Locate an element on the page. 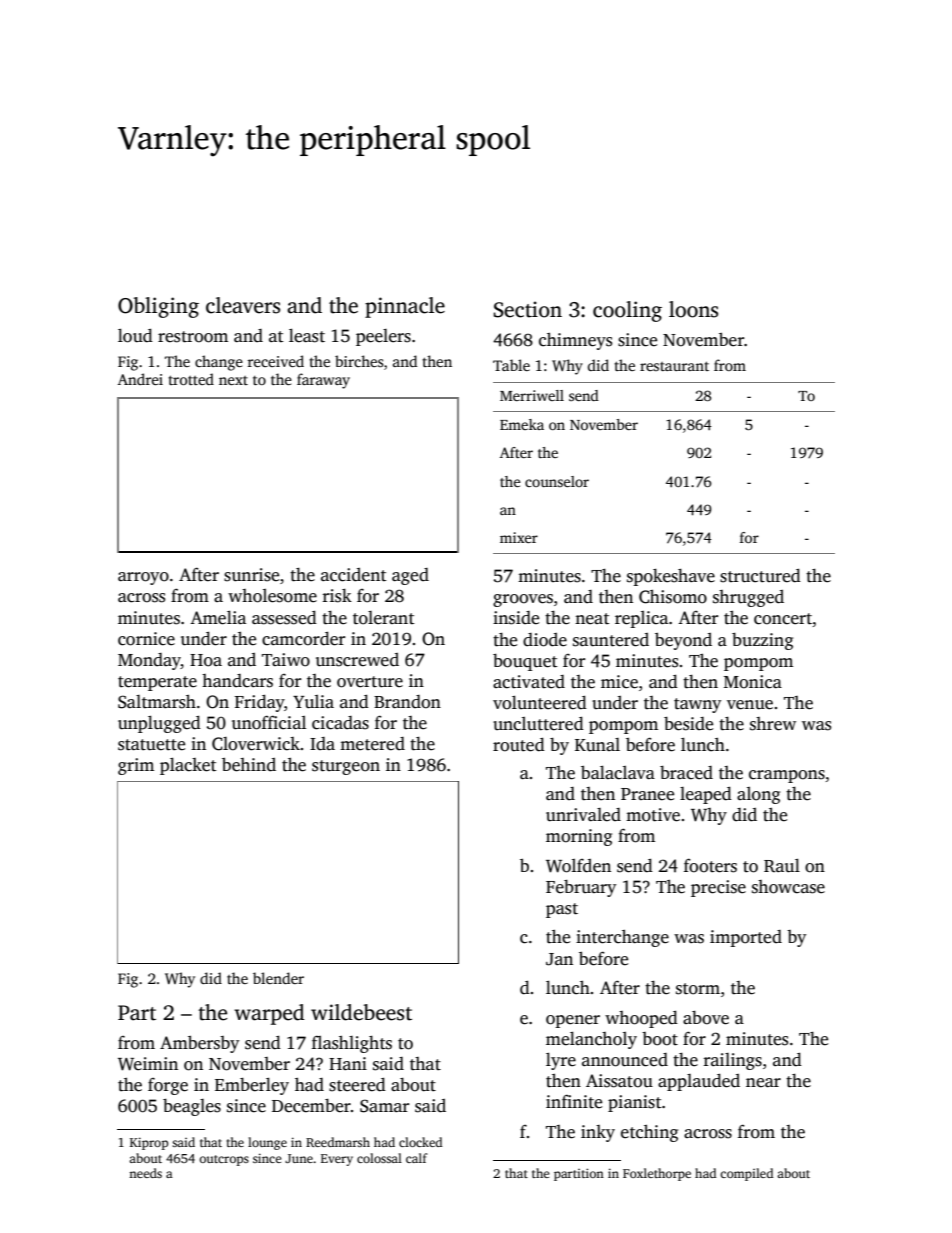 The width and height of the page is (952, 1233). precise is located at coordinates (718, 888).
